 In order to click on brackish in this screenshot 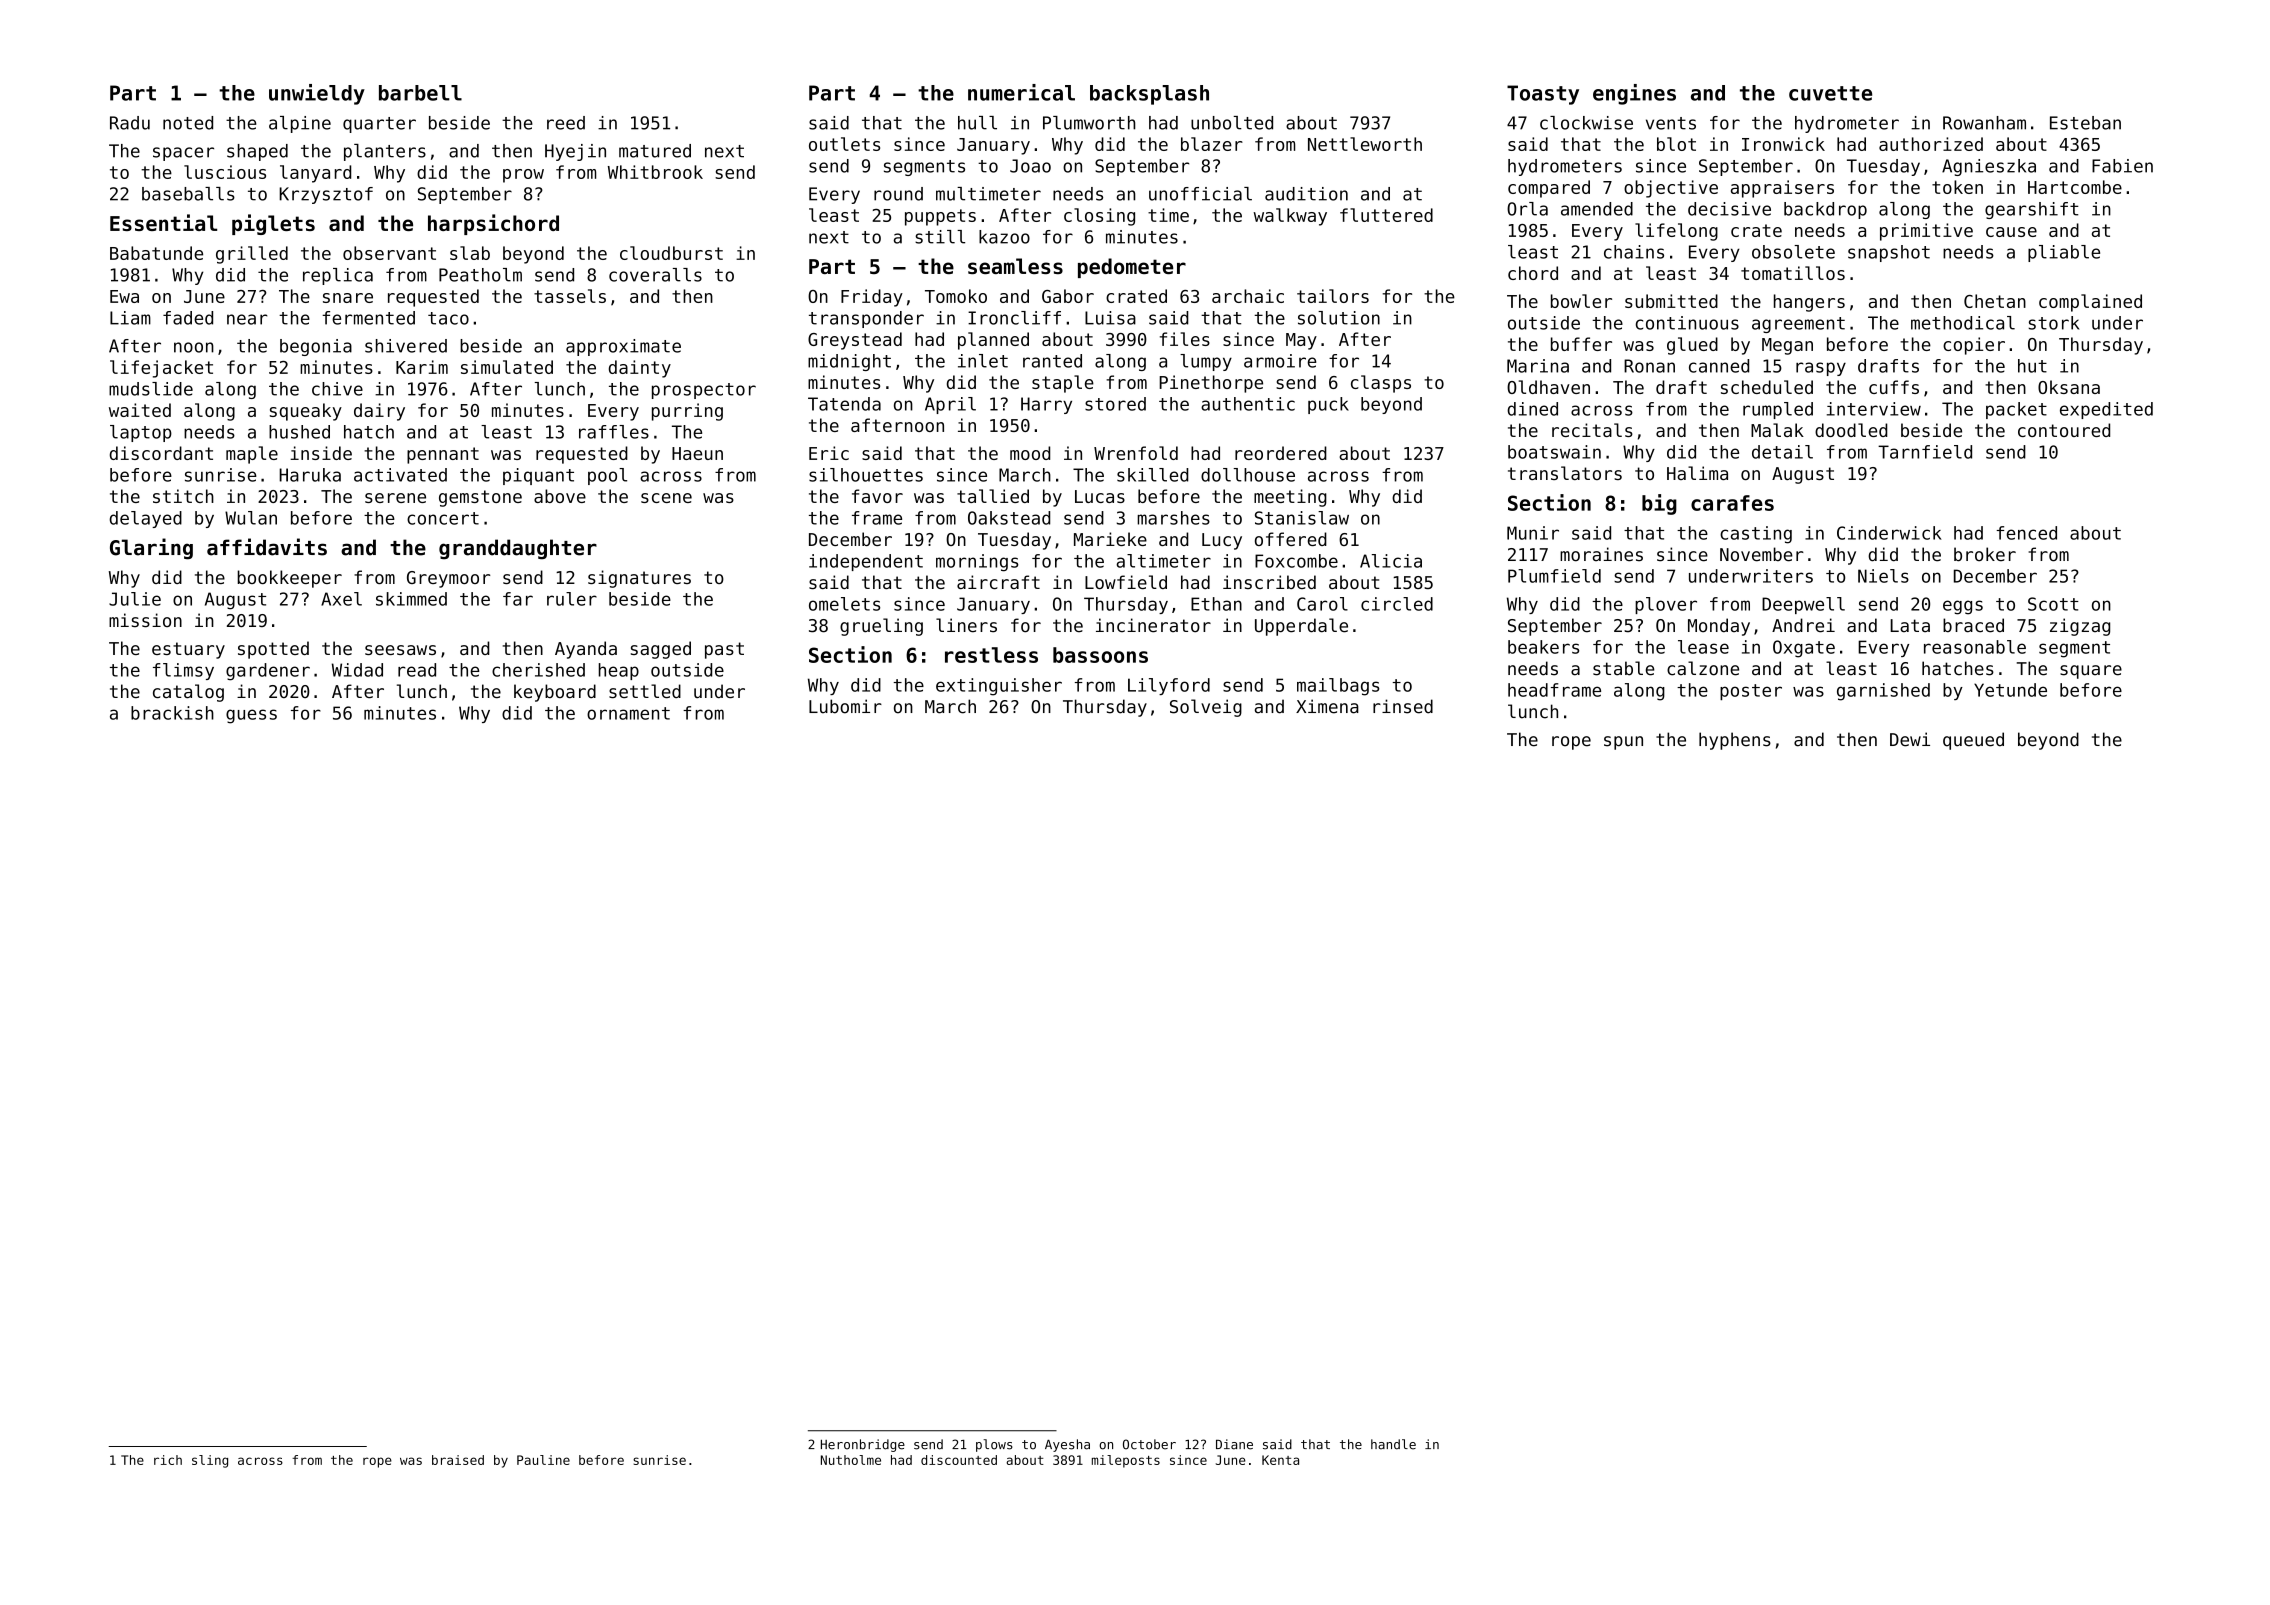, I will do `click(172, 713)`.
